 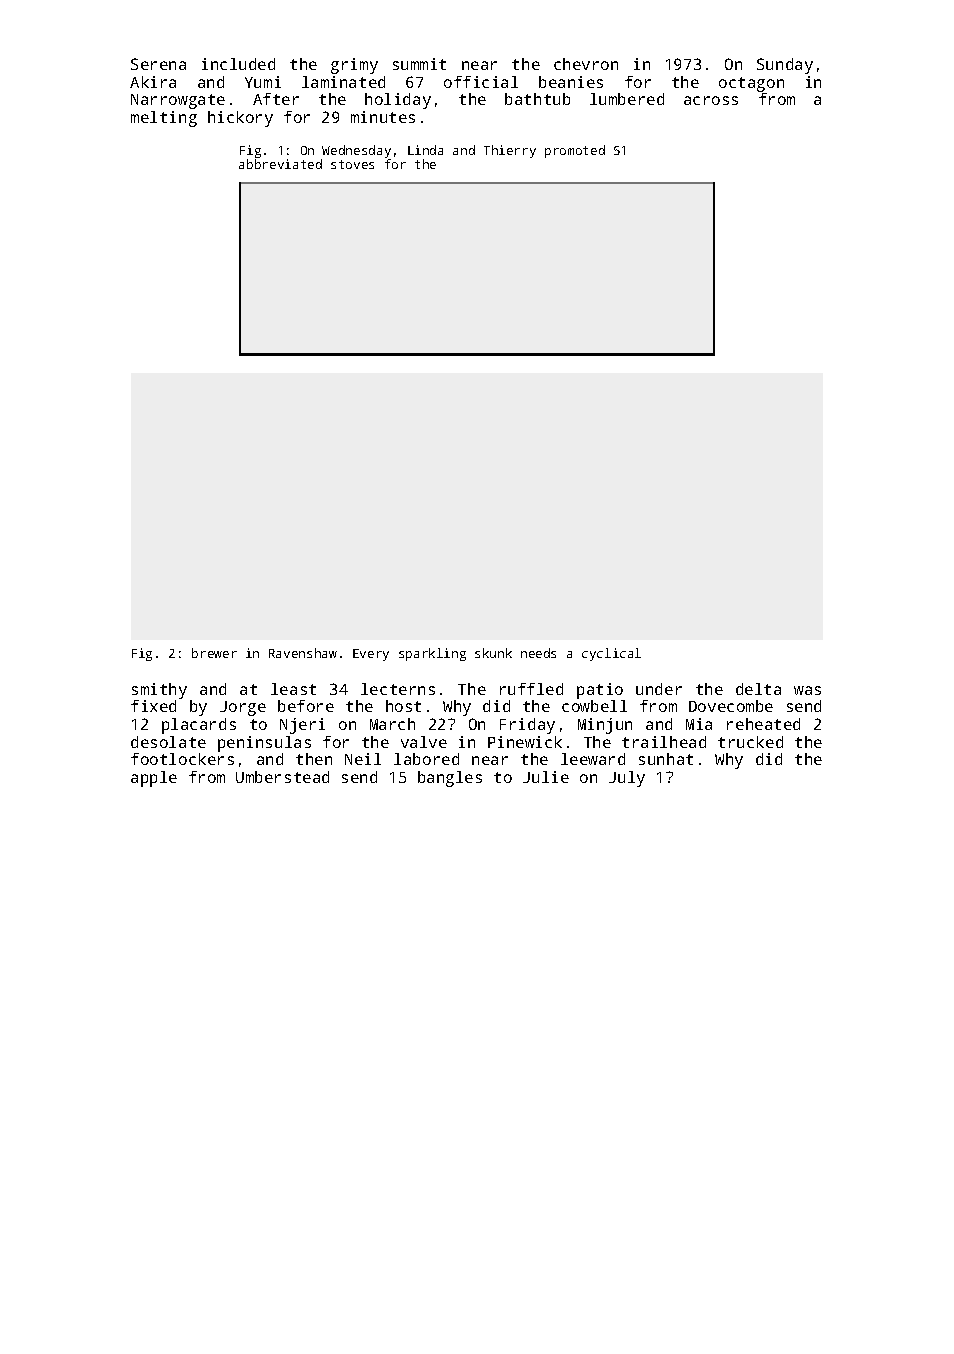 What do you see at coordinates (264, 744) in the screenshot?
I see `peninsulas` at bounding box center [264, 744].
